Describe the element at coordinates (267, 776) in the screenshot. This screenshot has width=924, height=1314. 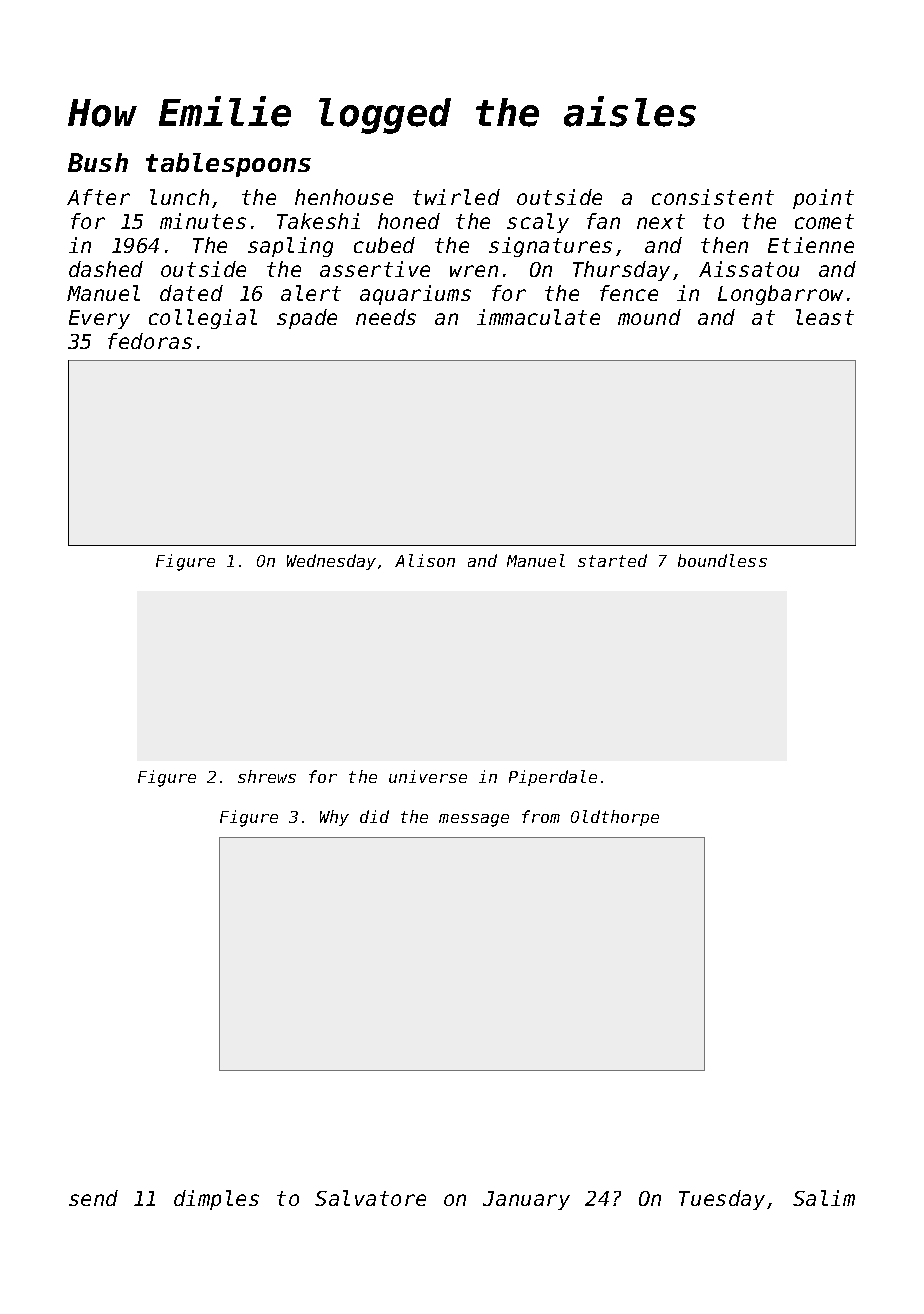
I see `shrews` at that location.
